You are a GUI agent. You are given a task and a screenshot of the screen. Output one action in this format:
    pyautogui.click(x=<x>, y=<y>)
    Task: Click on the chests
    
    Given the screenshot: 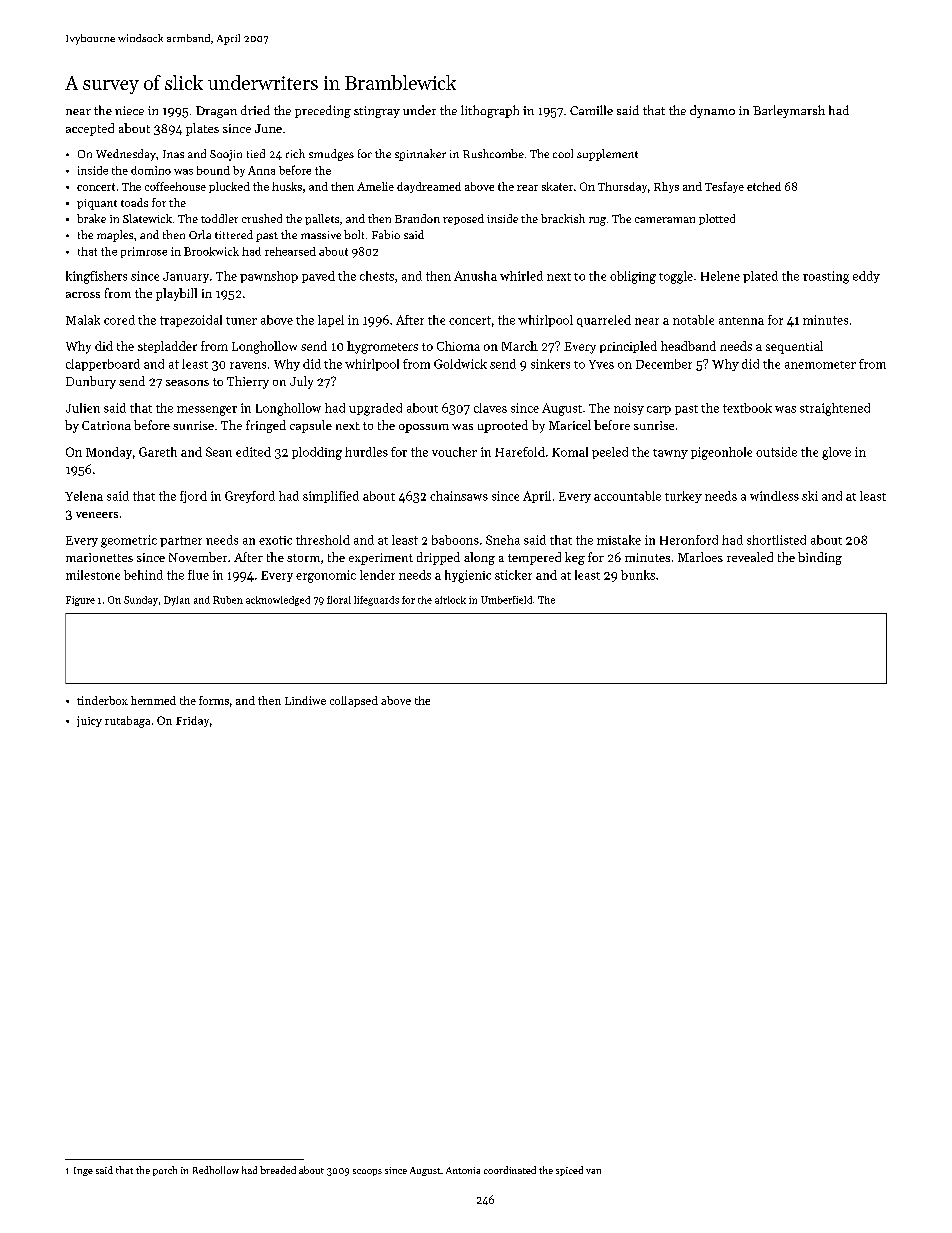 What is the action you would take?
    pyautogui.click(x=377, y=276)
